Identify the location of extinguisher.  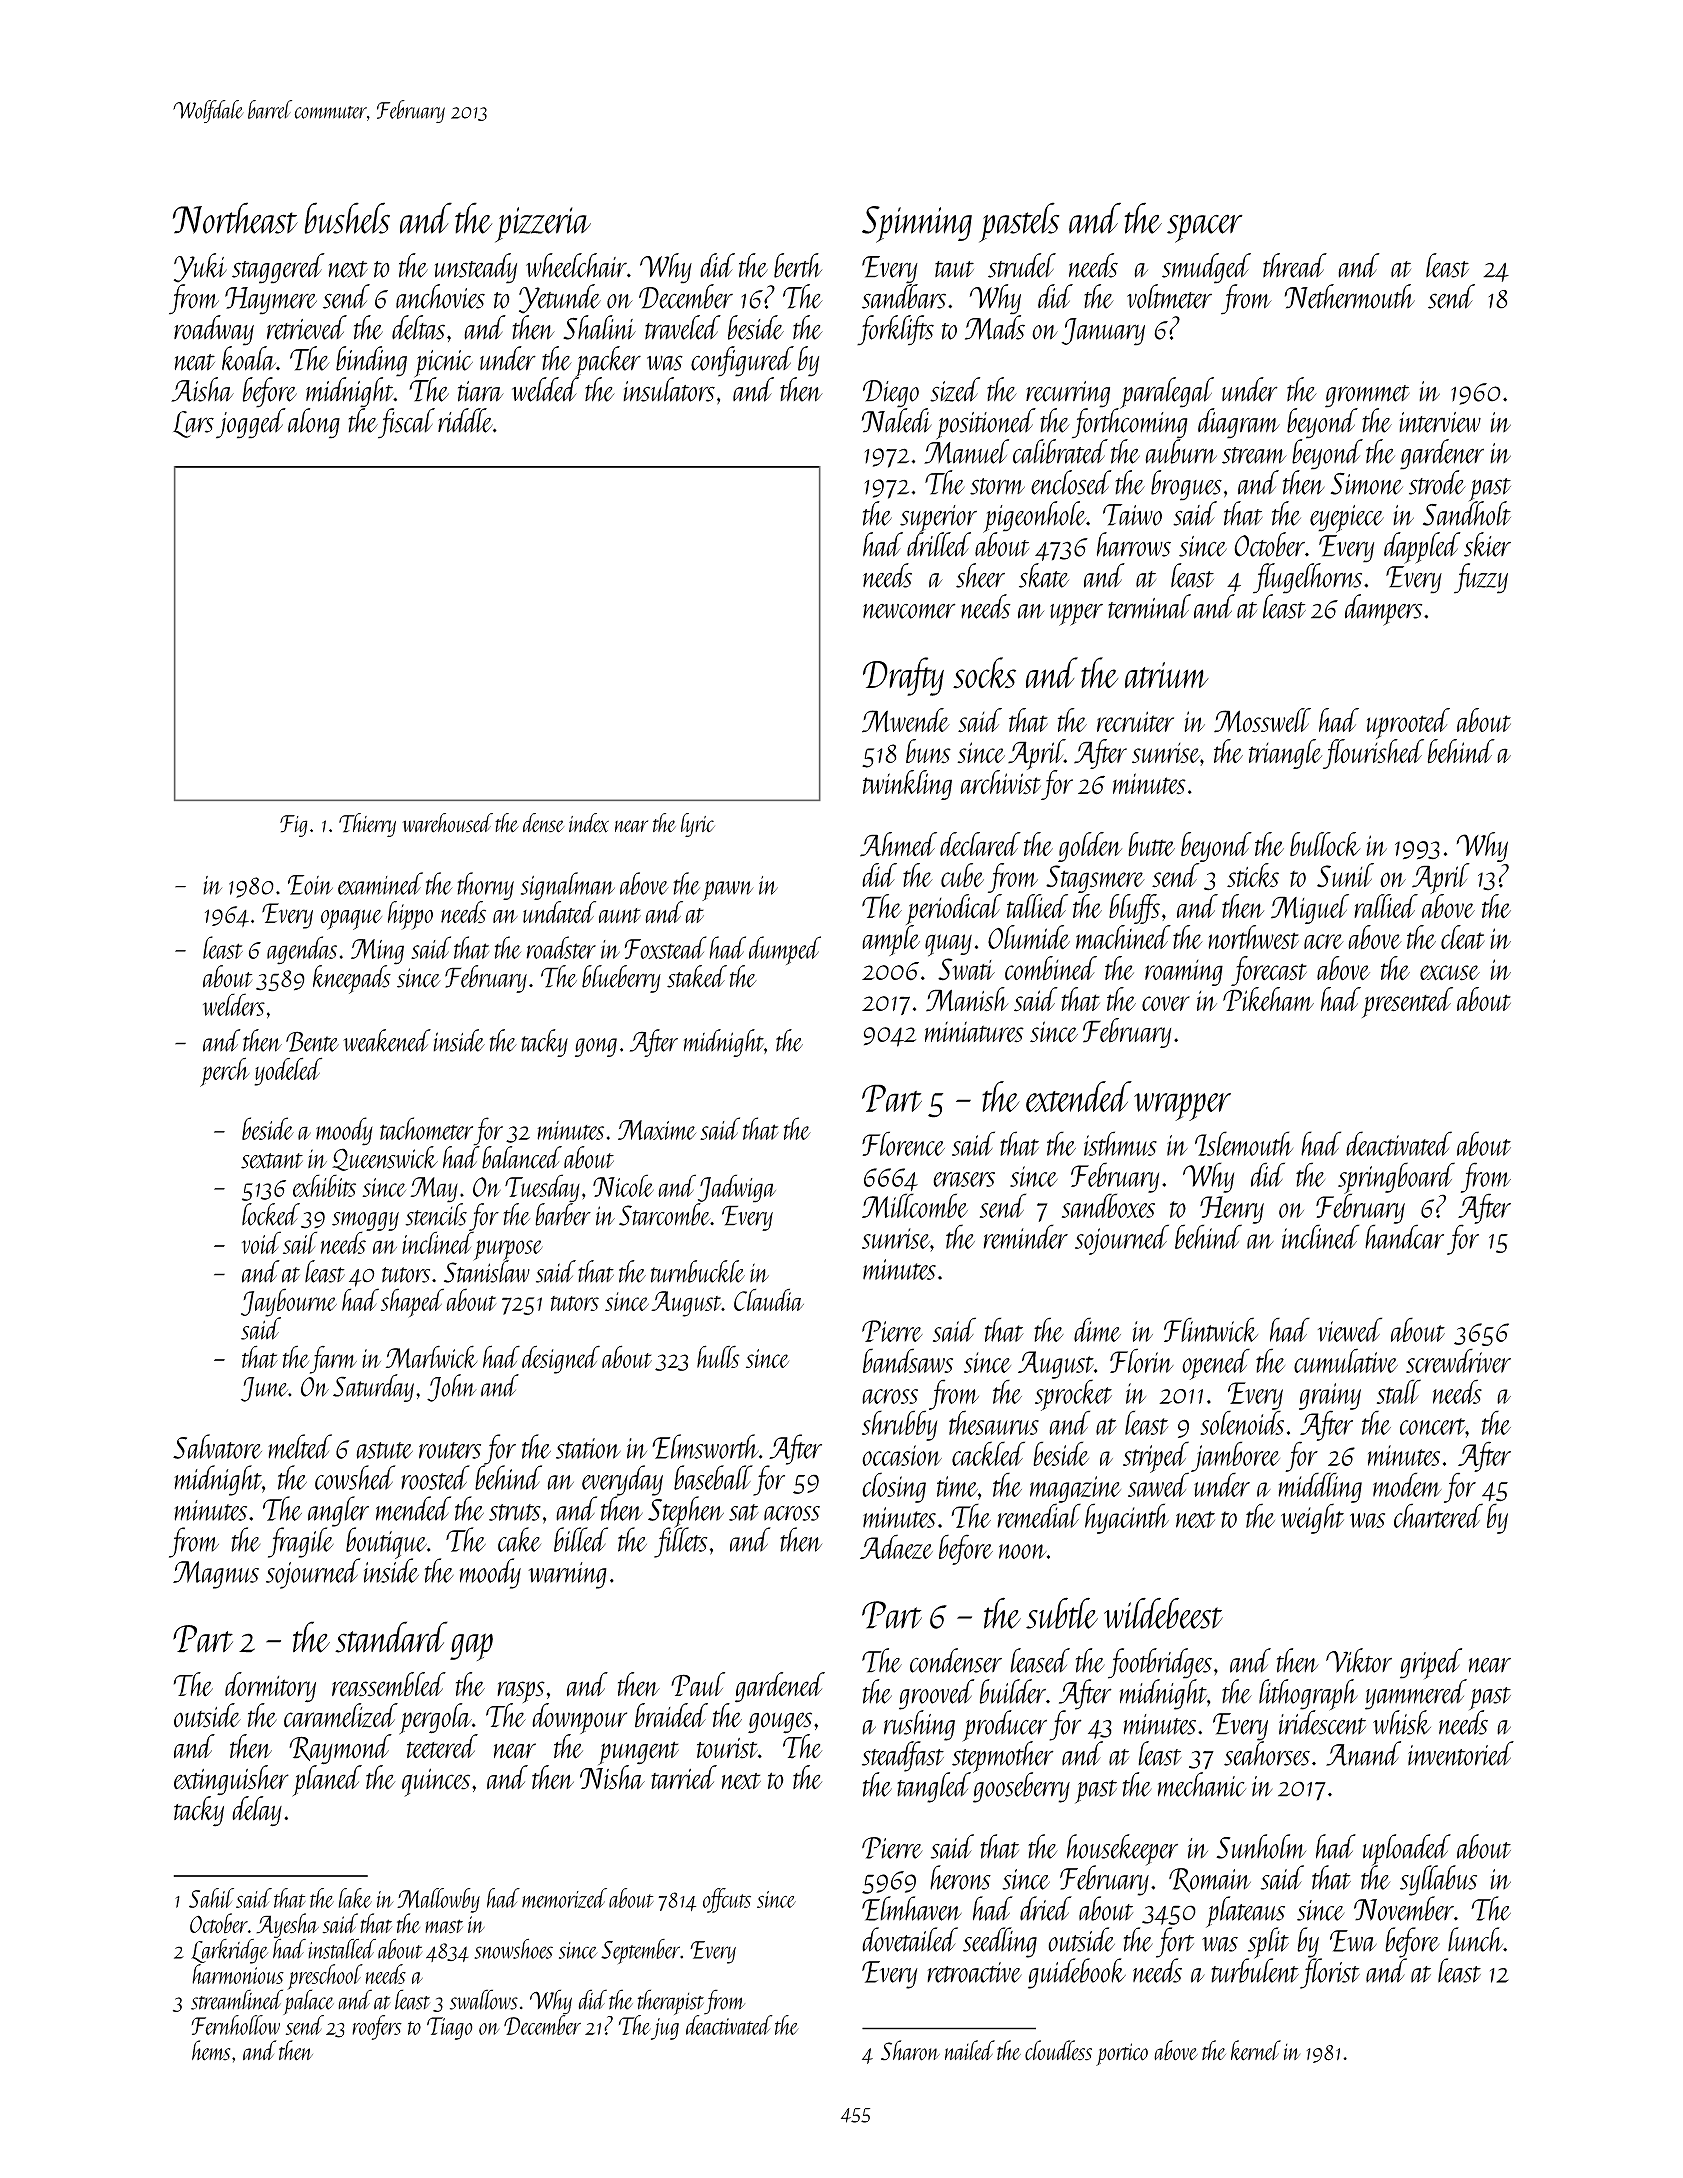
(231, 1780).
